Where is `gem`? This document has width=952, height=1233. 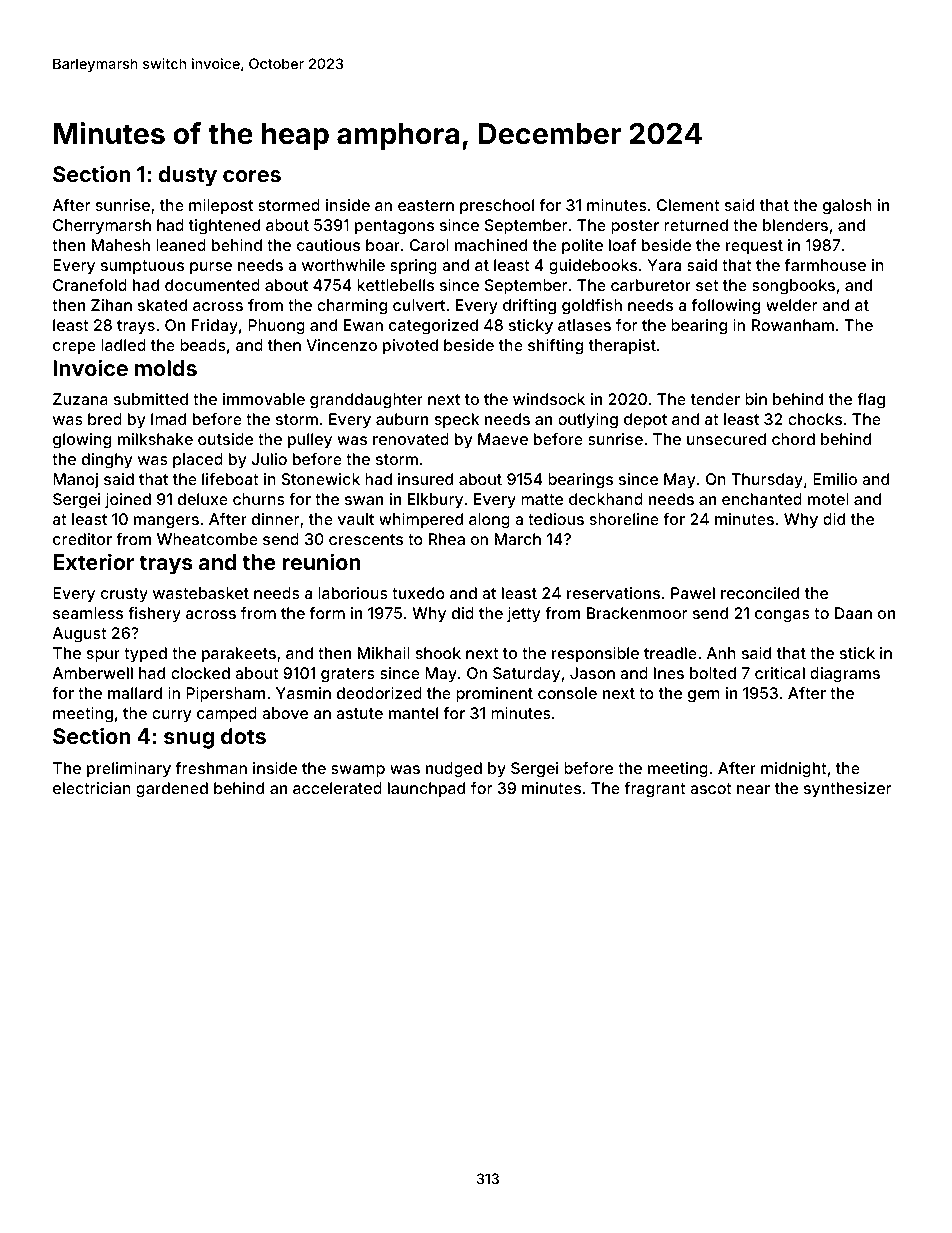 gem is located at coordinates (704, 696).
